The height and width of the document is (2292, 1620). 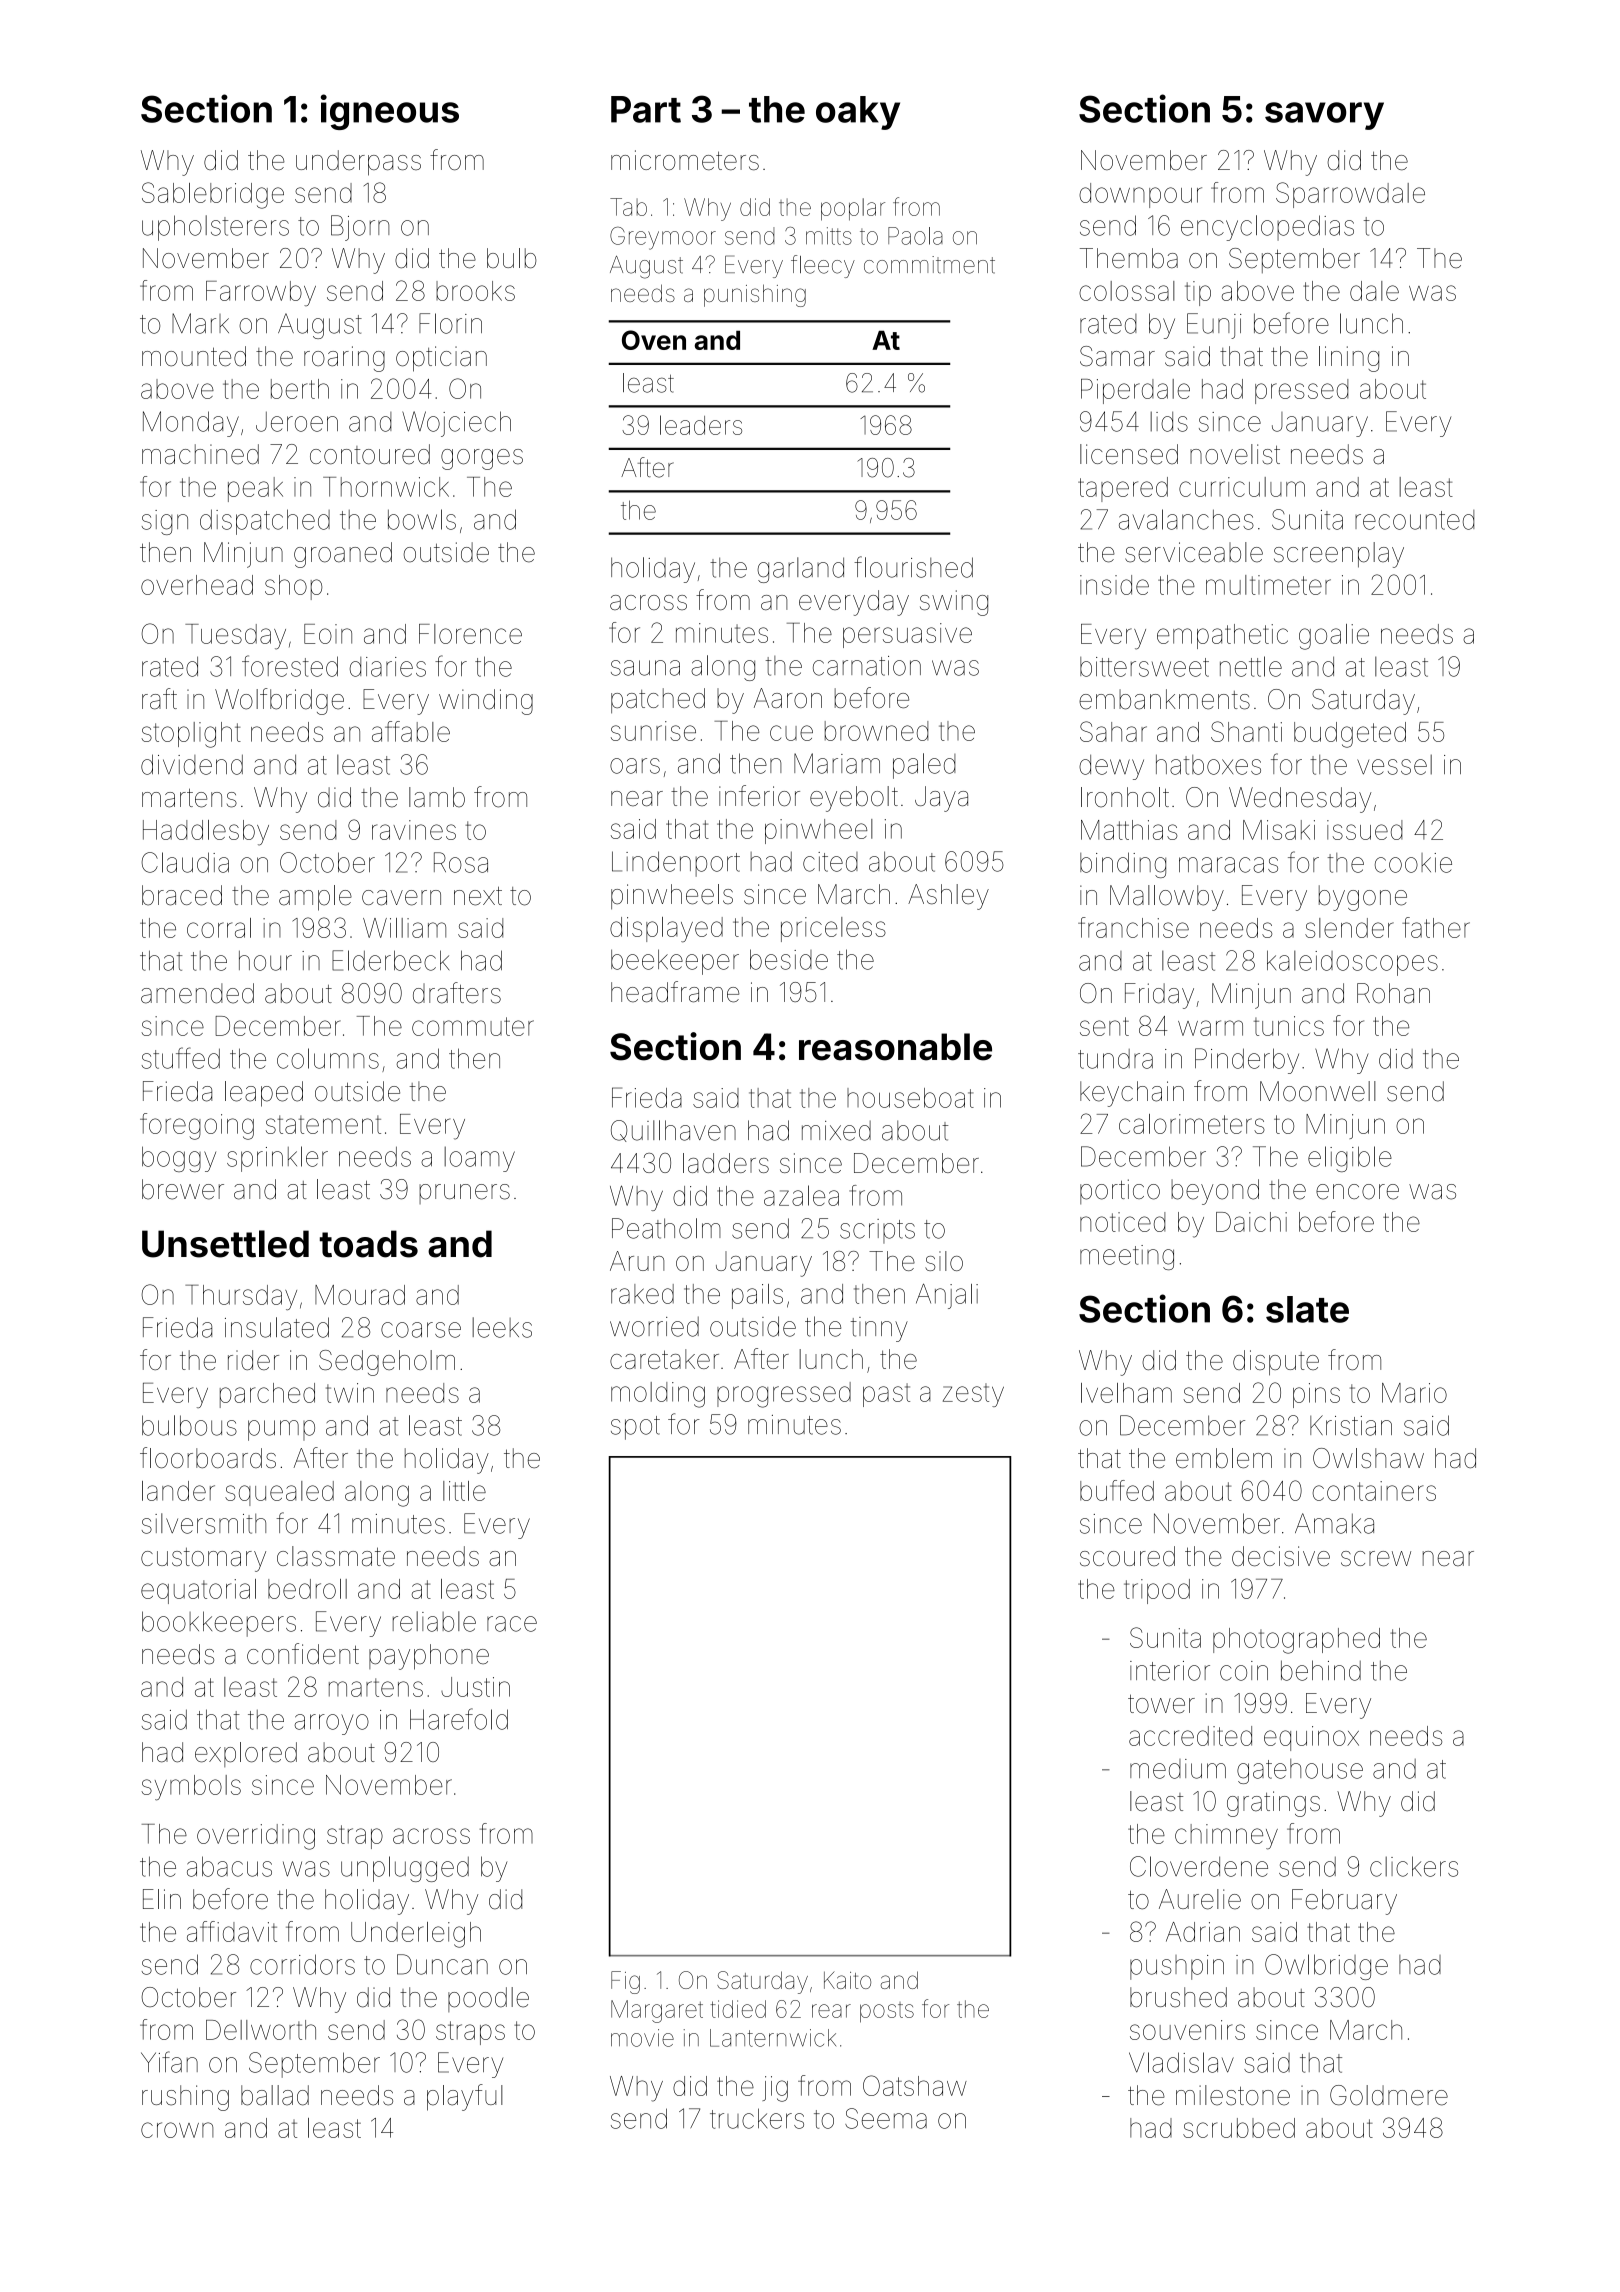 What do you see at coordinates (1376, 1558) in the document?
I see `screw` at bounding box center [1376, 1558].
